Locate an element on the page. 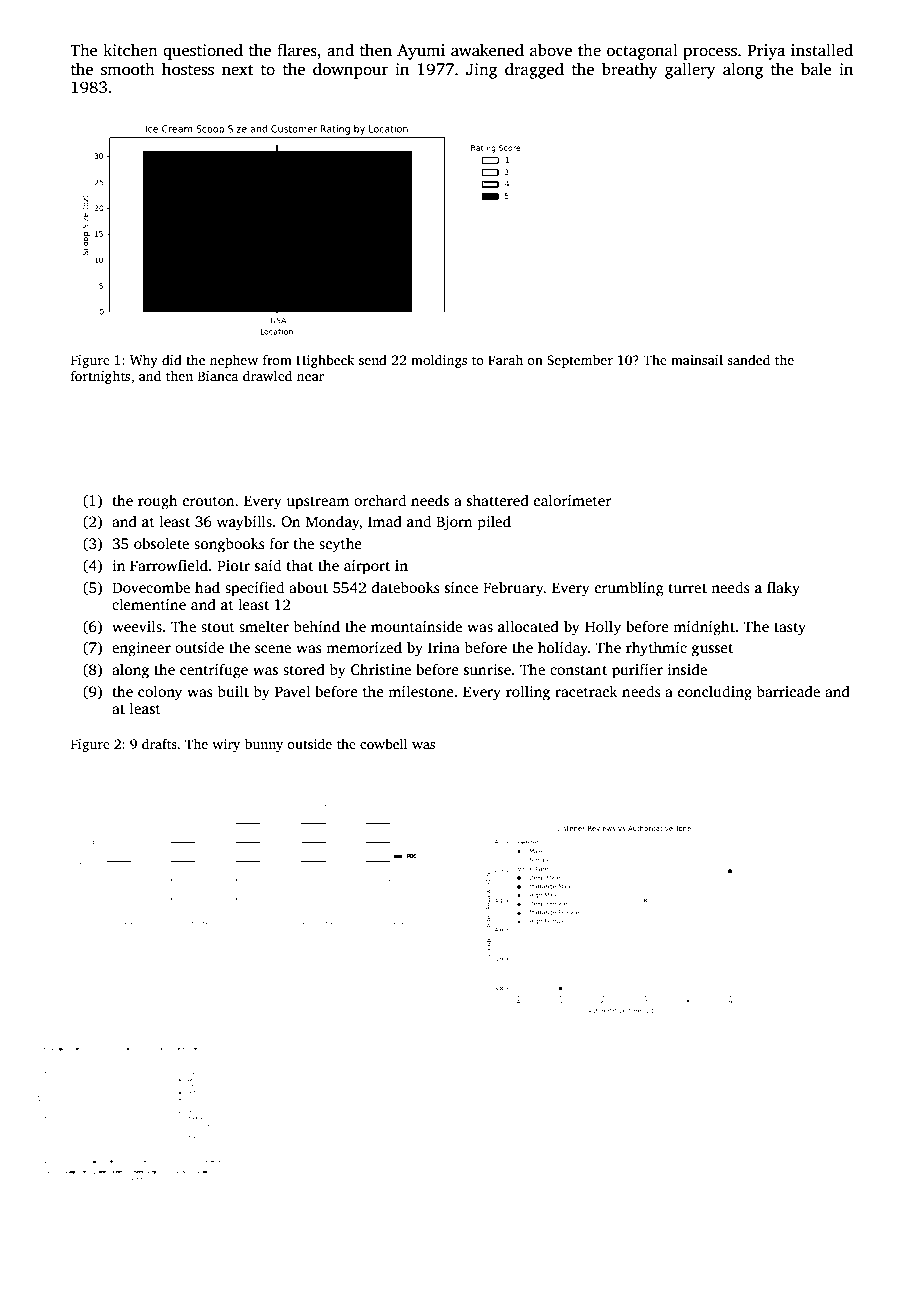  near is located at coordinates (310, 377).
